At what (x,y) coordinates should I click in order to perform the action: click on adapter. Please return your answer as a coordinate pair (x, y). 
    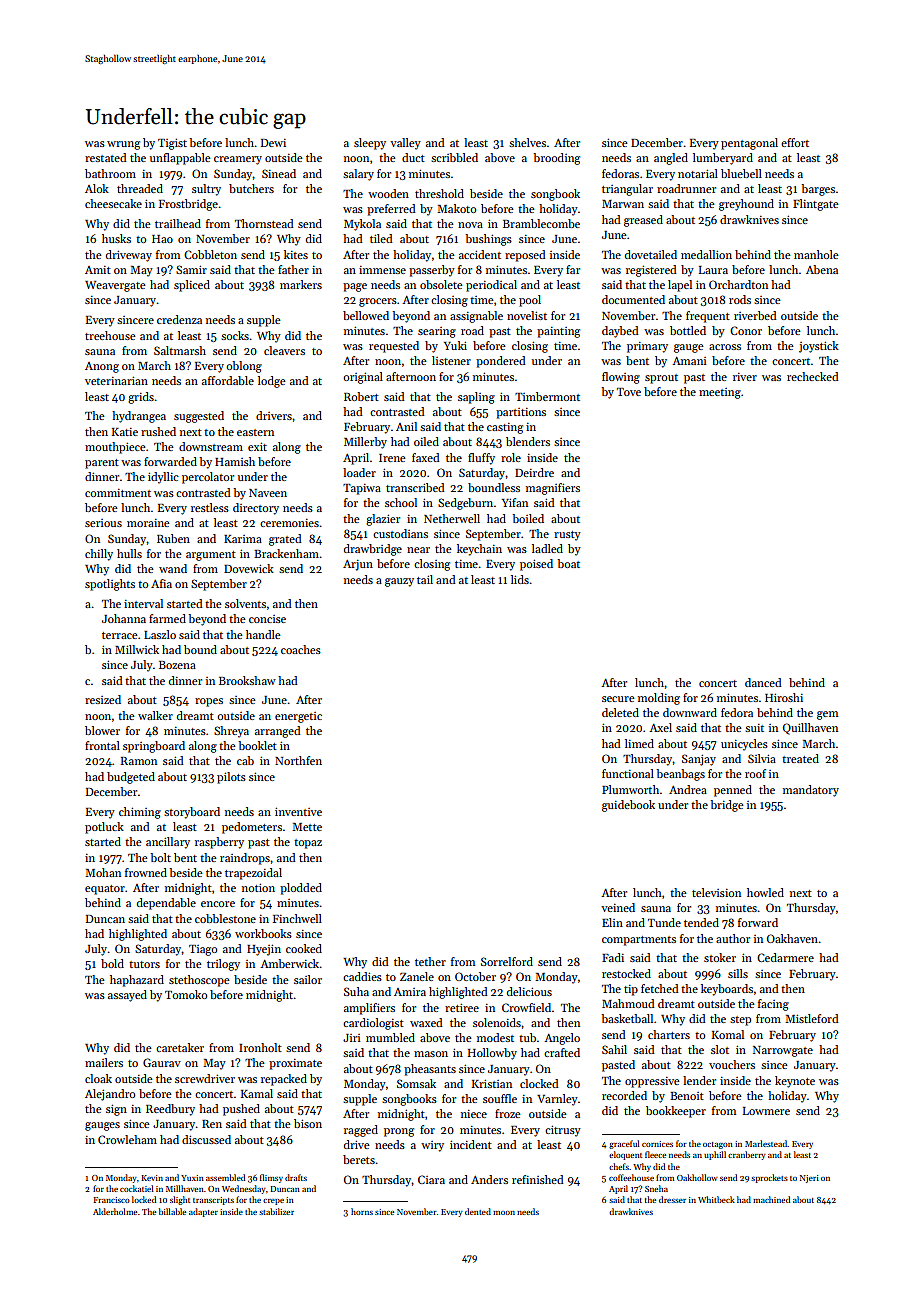
    Looking at the image, I should click on (203, 1212).
